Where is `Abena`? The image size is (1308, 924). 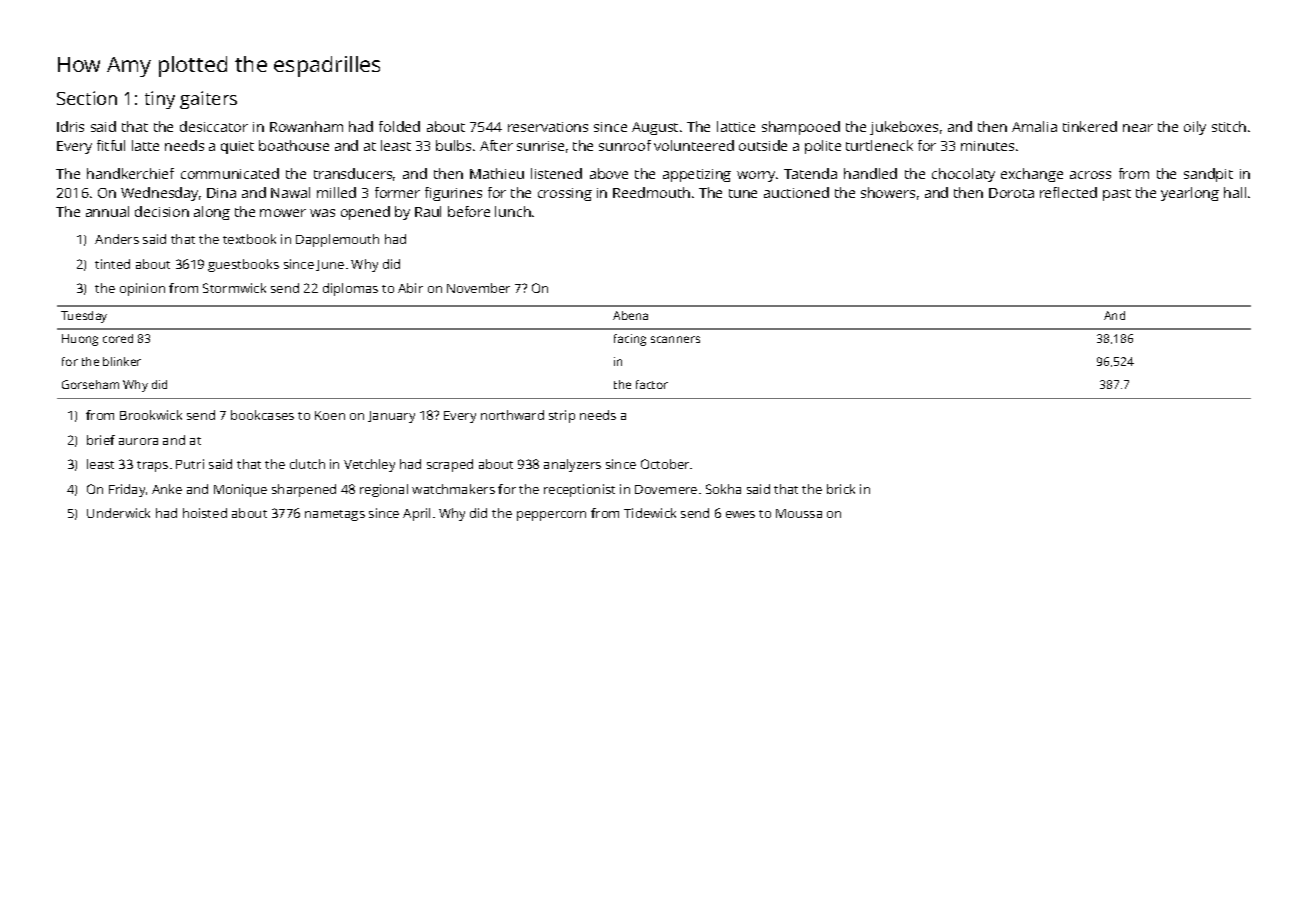
Abena is located at coordinates (630, 315).
